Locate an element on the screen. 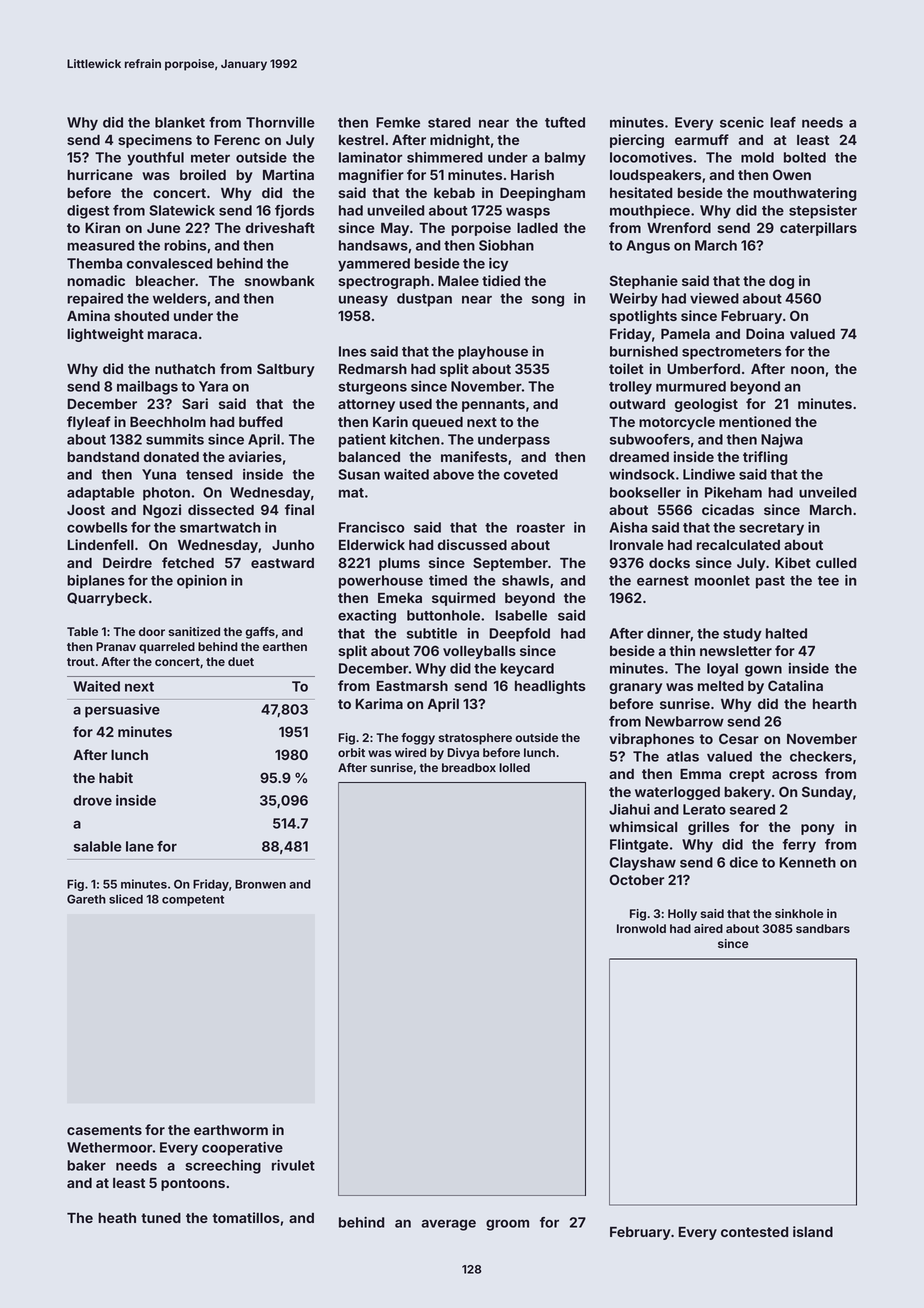  orbit is located at coordinates (351, 752).
